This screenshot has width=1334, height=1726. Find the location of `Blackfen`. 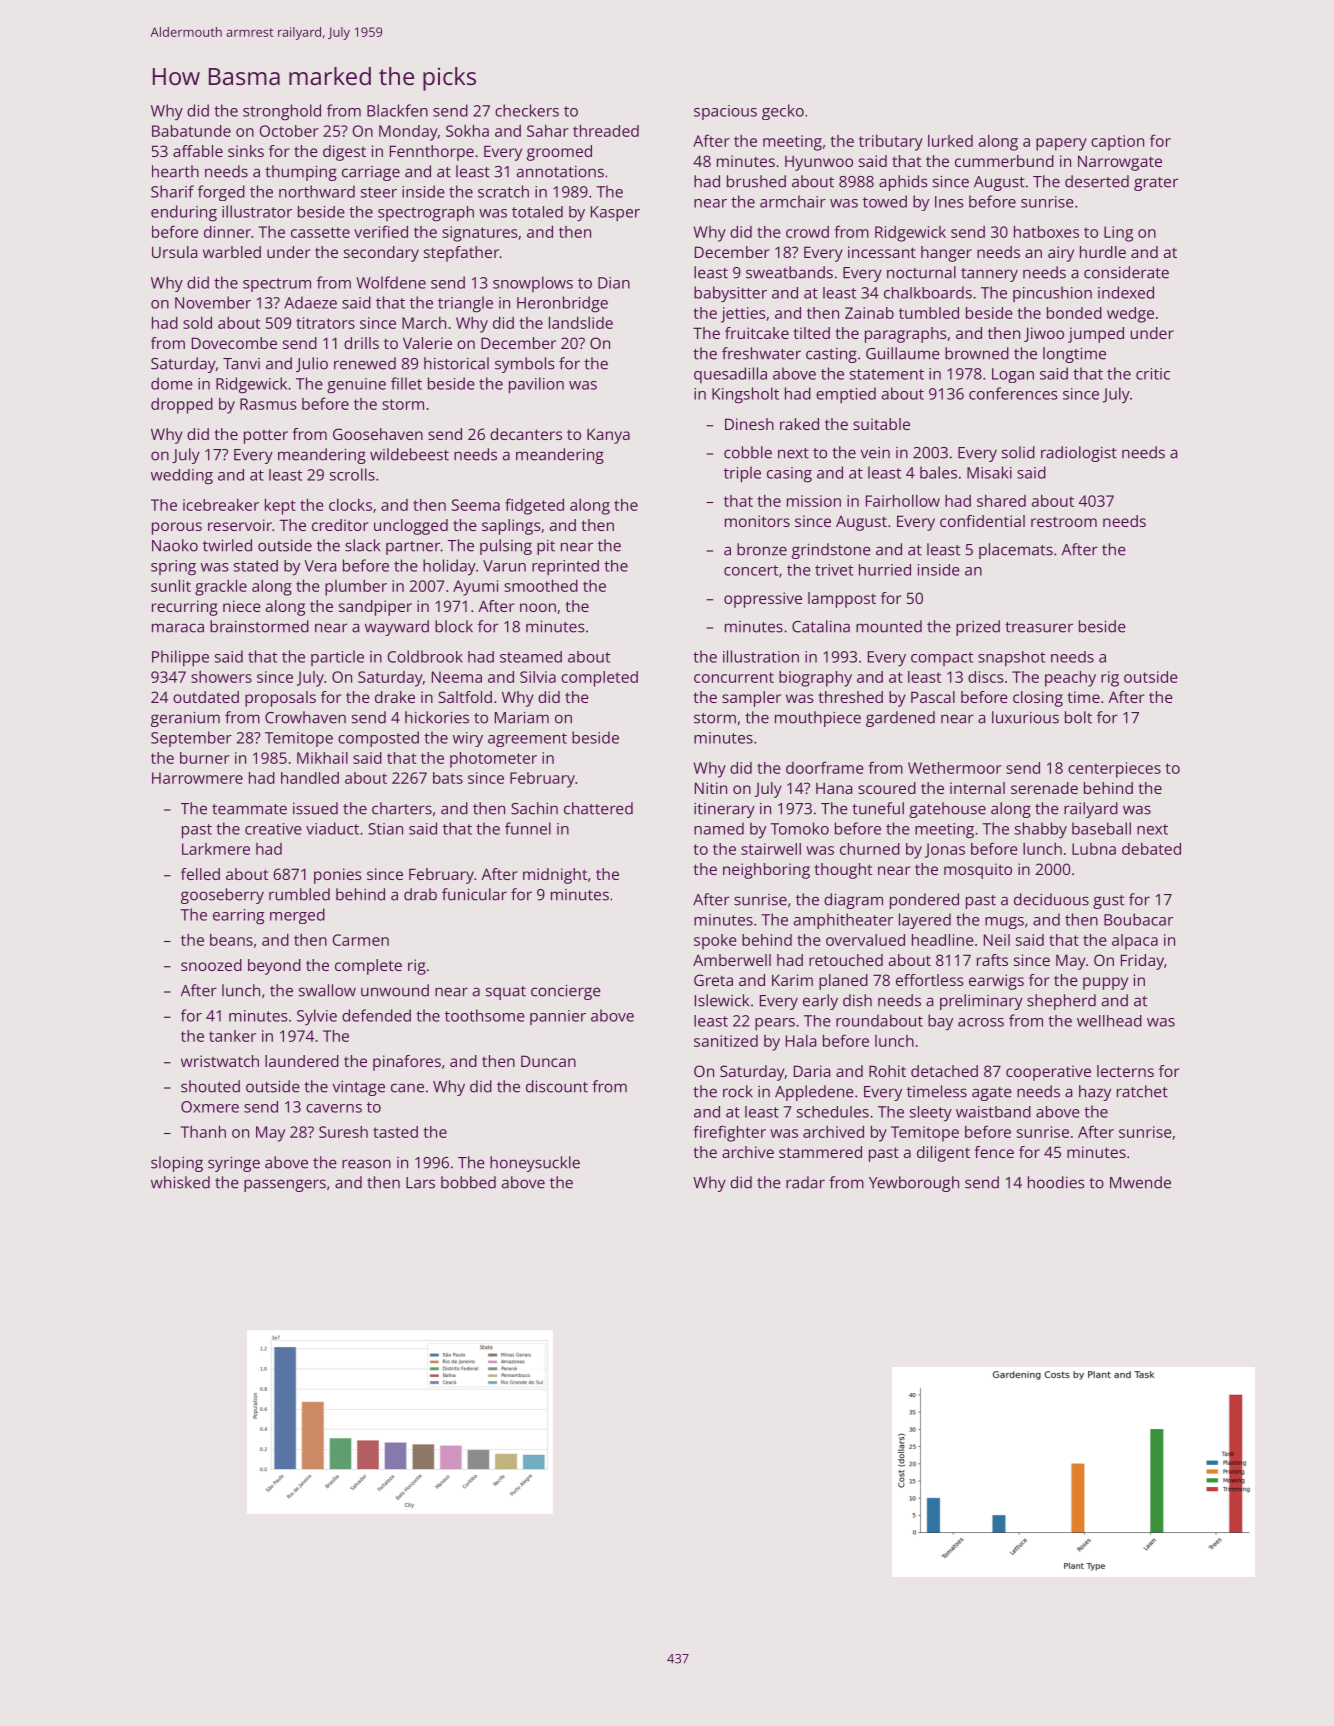

Blackfen is located at coordinates (397, 110).
